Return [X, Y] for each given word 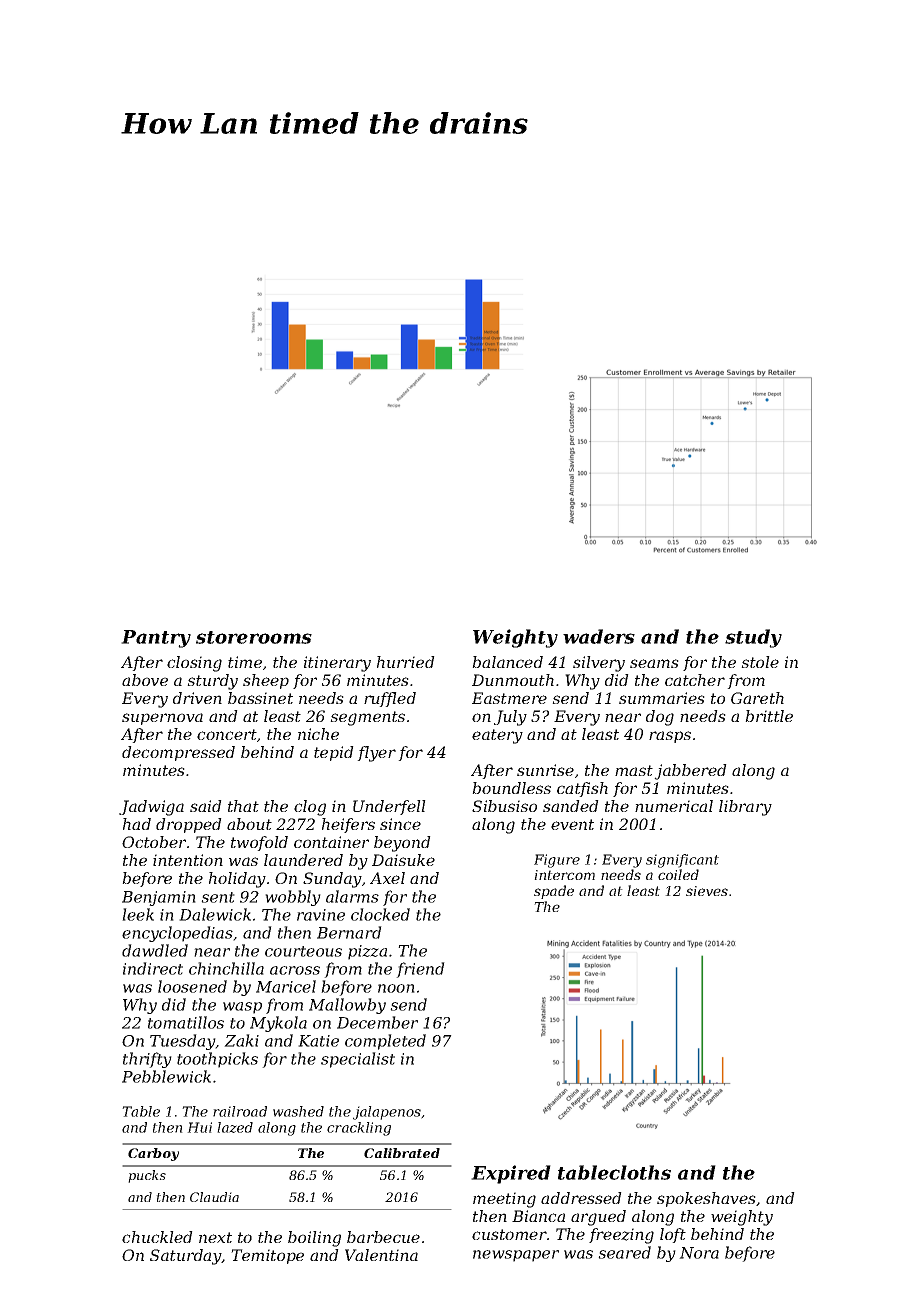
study [753, 638]
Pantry [156, 639]
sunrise [545, 770]
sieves [707, 891]
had [137, 824]
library [745, 808]
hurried [406, 662]
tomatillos [186, 1022]
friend [420, 970]
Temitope [267, 1256]
